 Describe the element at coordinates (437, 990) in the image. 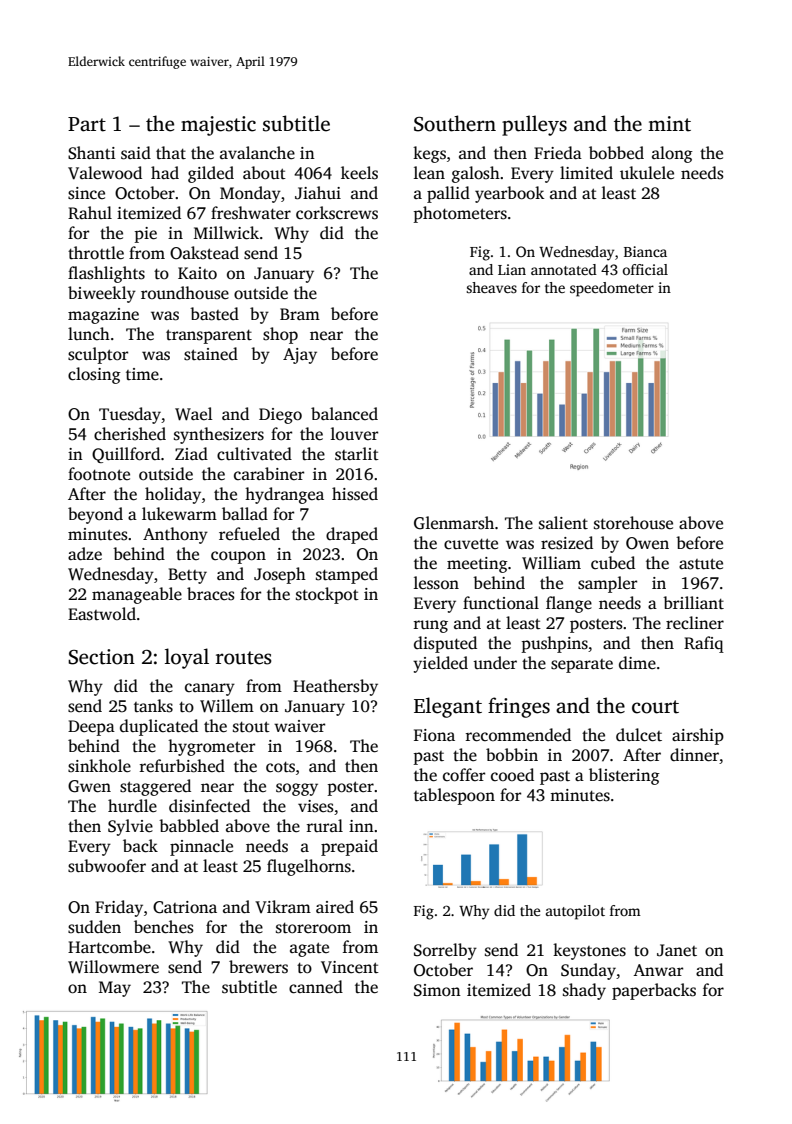

I see `Simon` at that location.
